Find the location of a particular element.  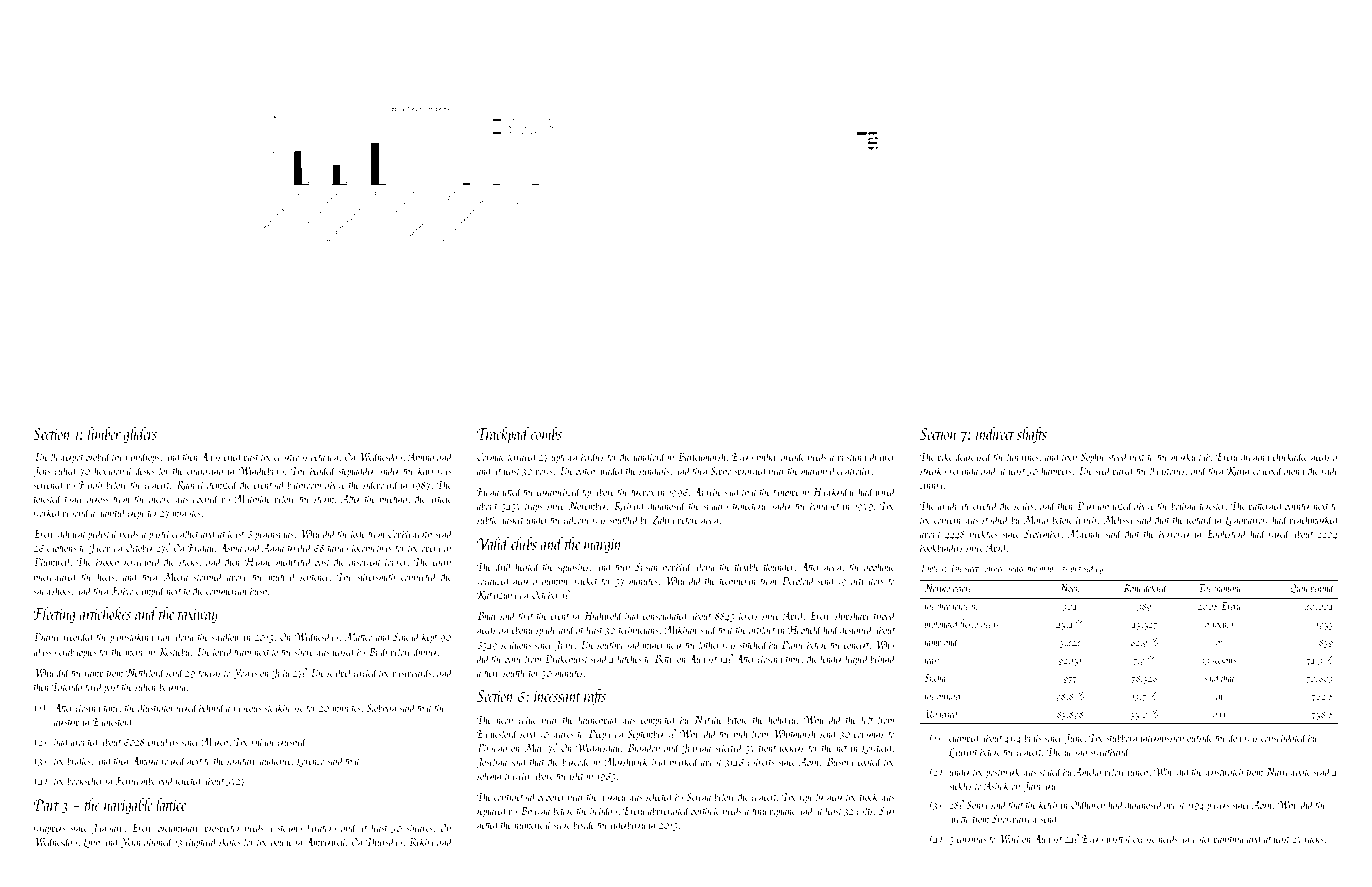

combs is located at coordinates (546, 433).
